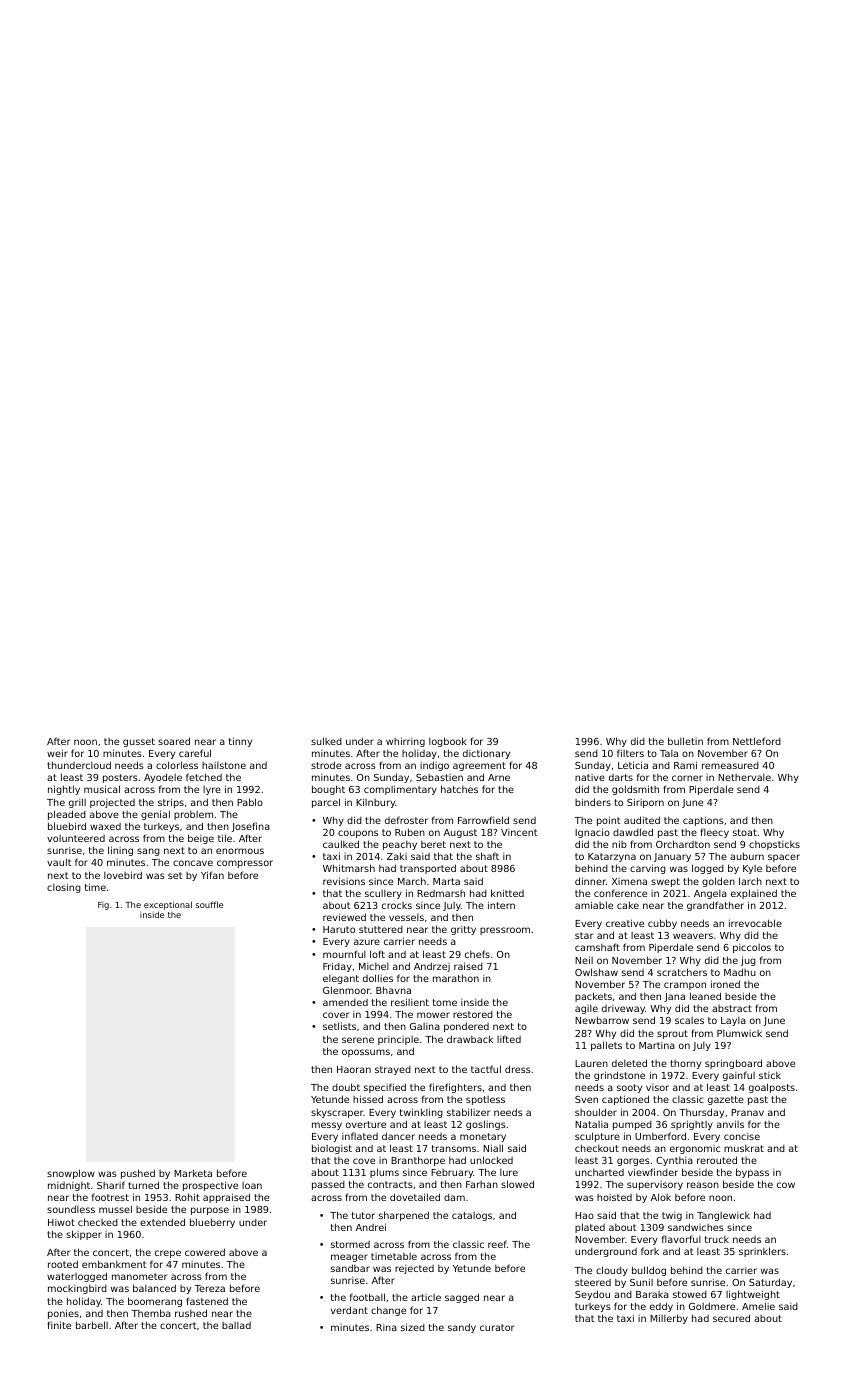  I want to click on revisions, so click(344, 881).
